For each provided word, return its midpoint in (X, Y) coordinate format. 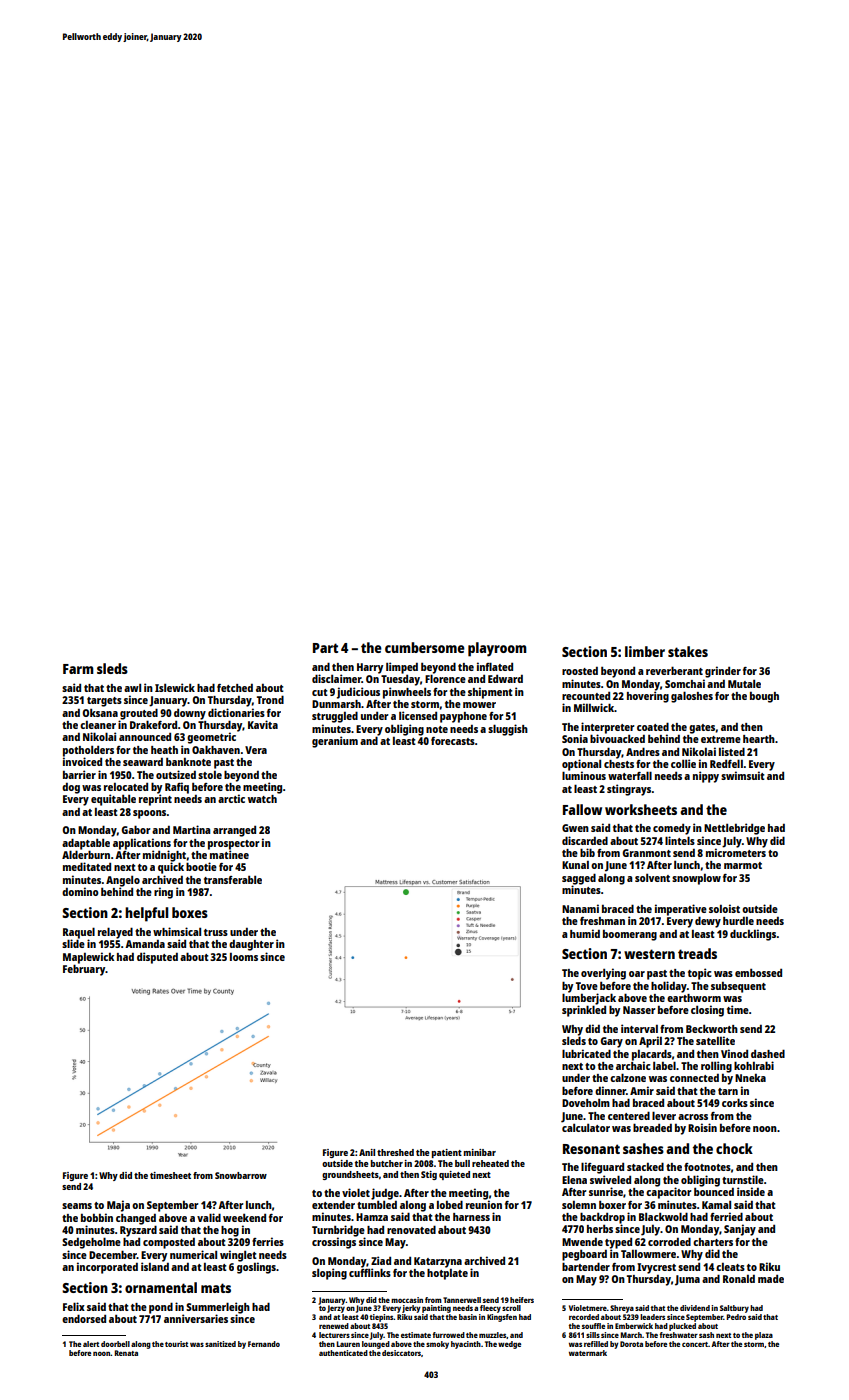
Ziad (381, 1260)
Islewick (175, 687)
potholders (88, 751)
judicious (358, 693)
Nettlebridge (734, 829)
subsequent (738, 987)
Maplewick (88, 958)
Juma (687, 1280)
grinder (723, 672)
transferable (233, 880)
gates (702, 729)
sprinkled (584, 1011)
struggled (335, 717)
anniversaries (196, 1318)
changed (136, 1219)
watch (262, 799)
